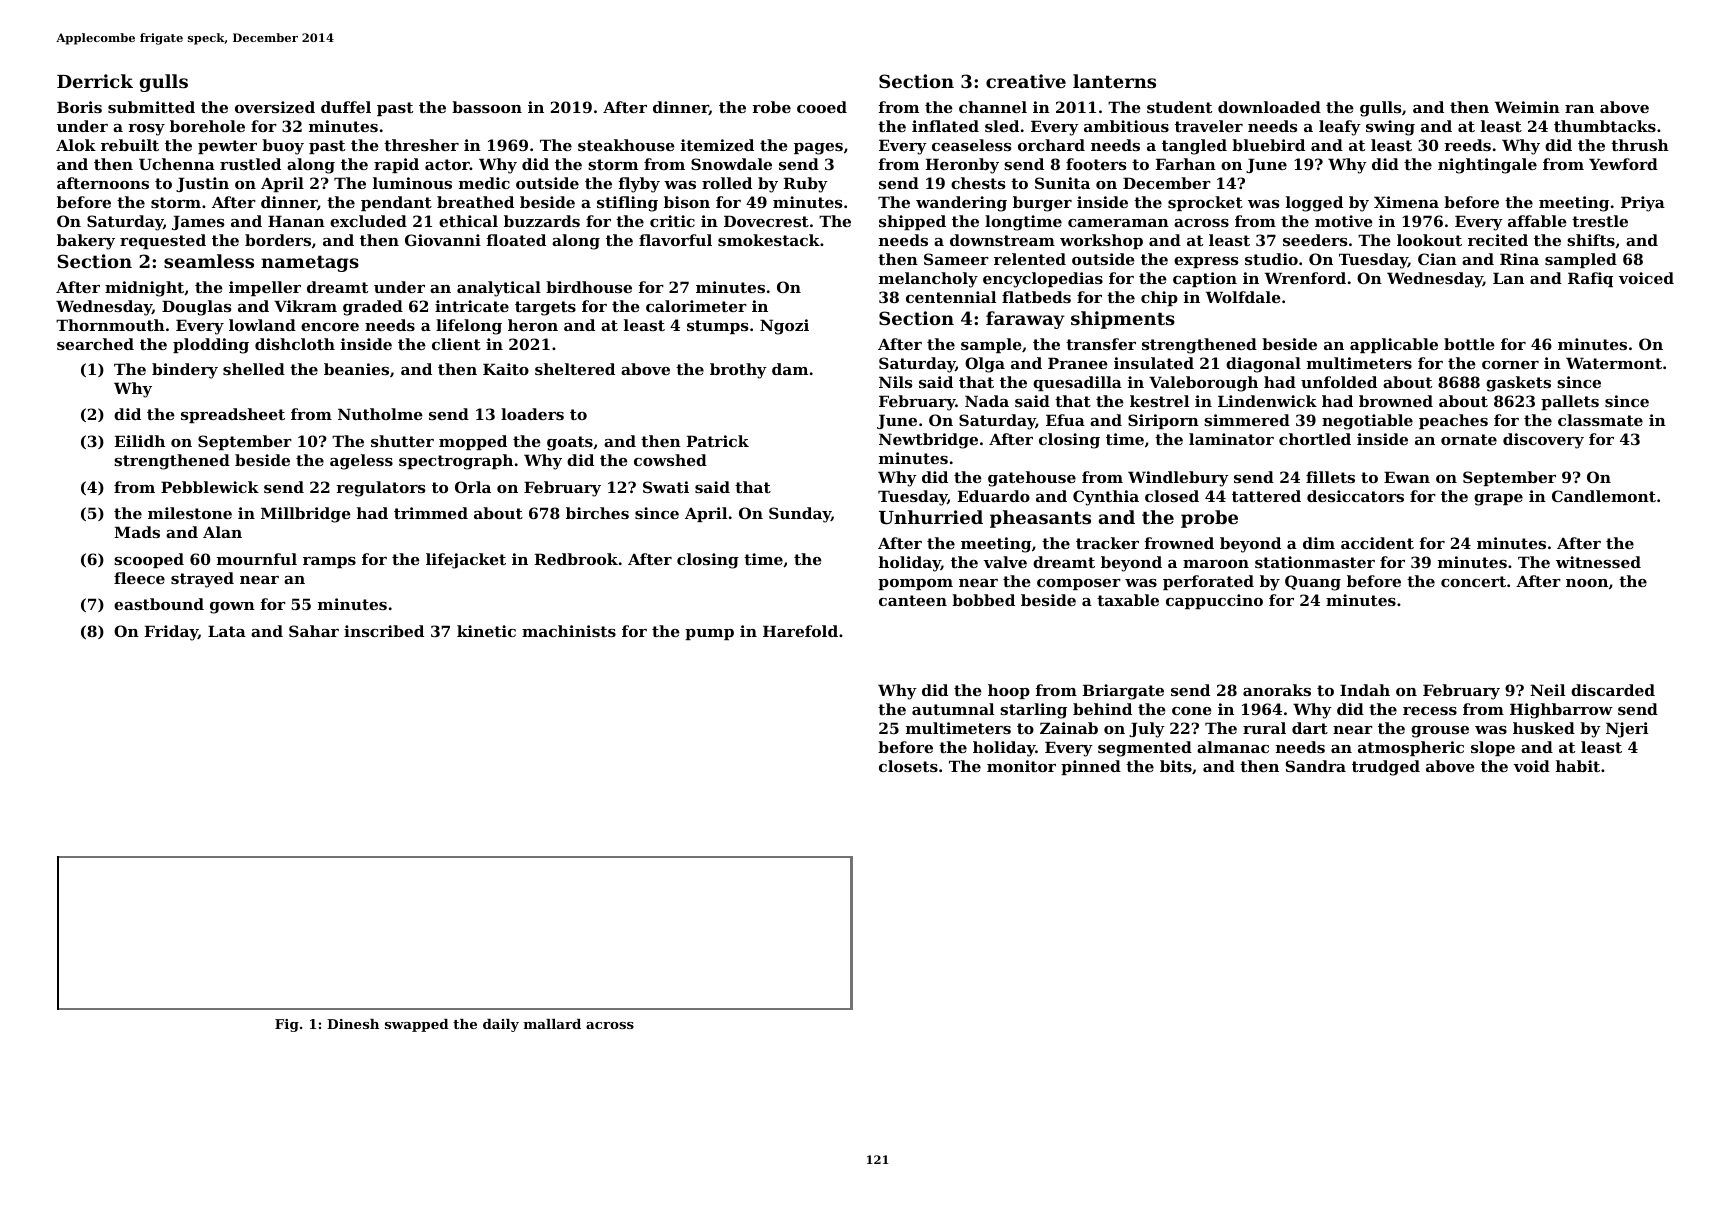 The image size is (1731, 1224). I want to click on fleece, so click(139, 578).
